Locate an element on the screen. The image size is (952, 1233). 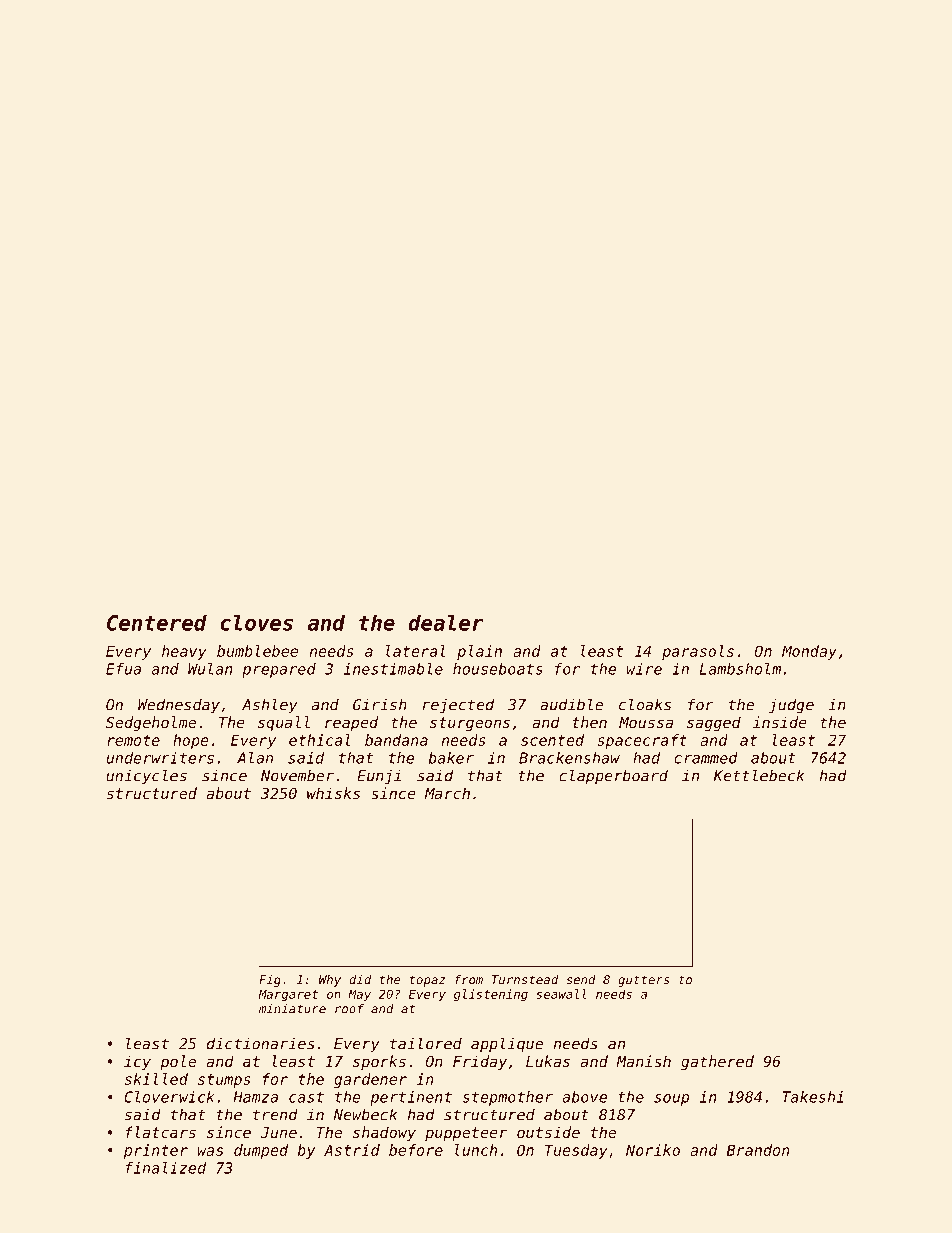
dealer is located at coordinates (446, 622).
